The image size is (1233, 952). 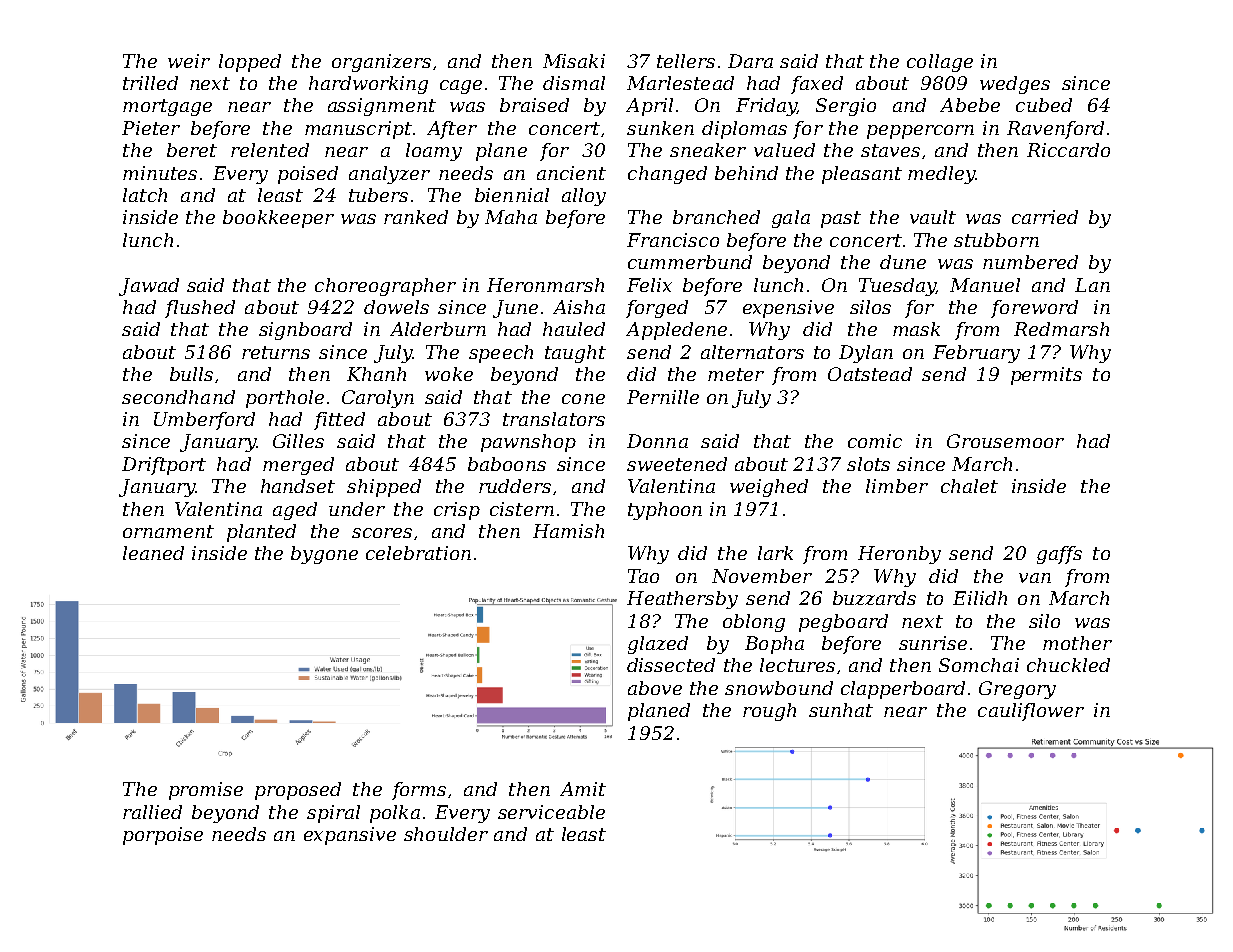 I want to click on serviceable, so click(x=551, y=812).
